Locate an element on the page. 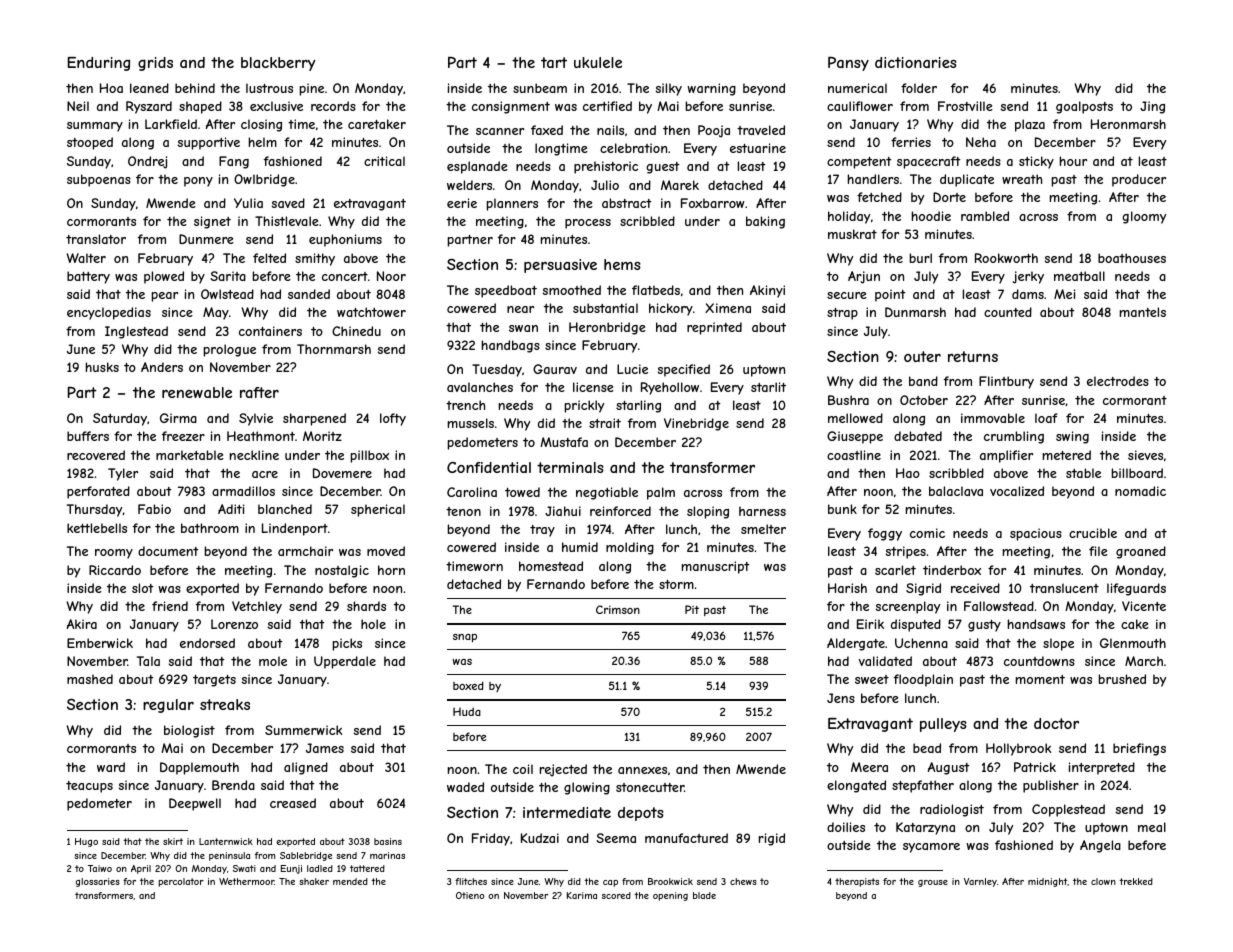  Saturday is located at coordinates (120, 419).
